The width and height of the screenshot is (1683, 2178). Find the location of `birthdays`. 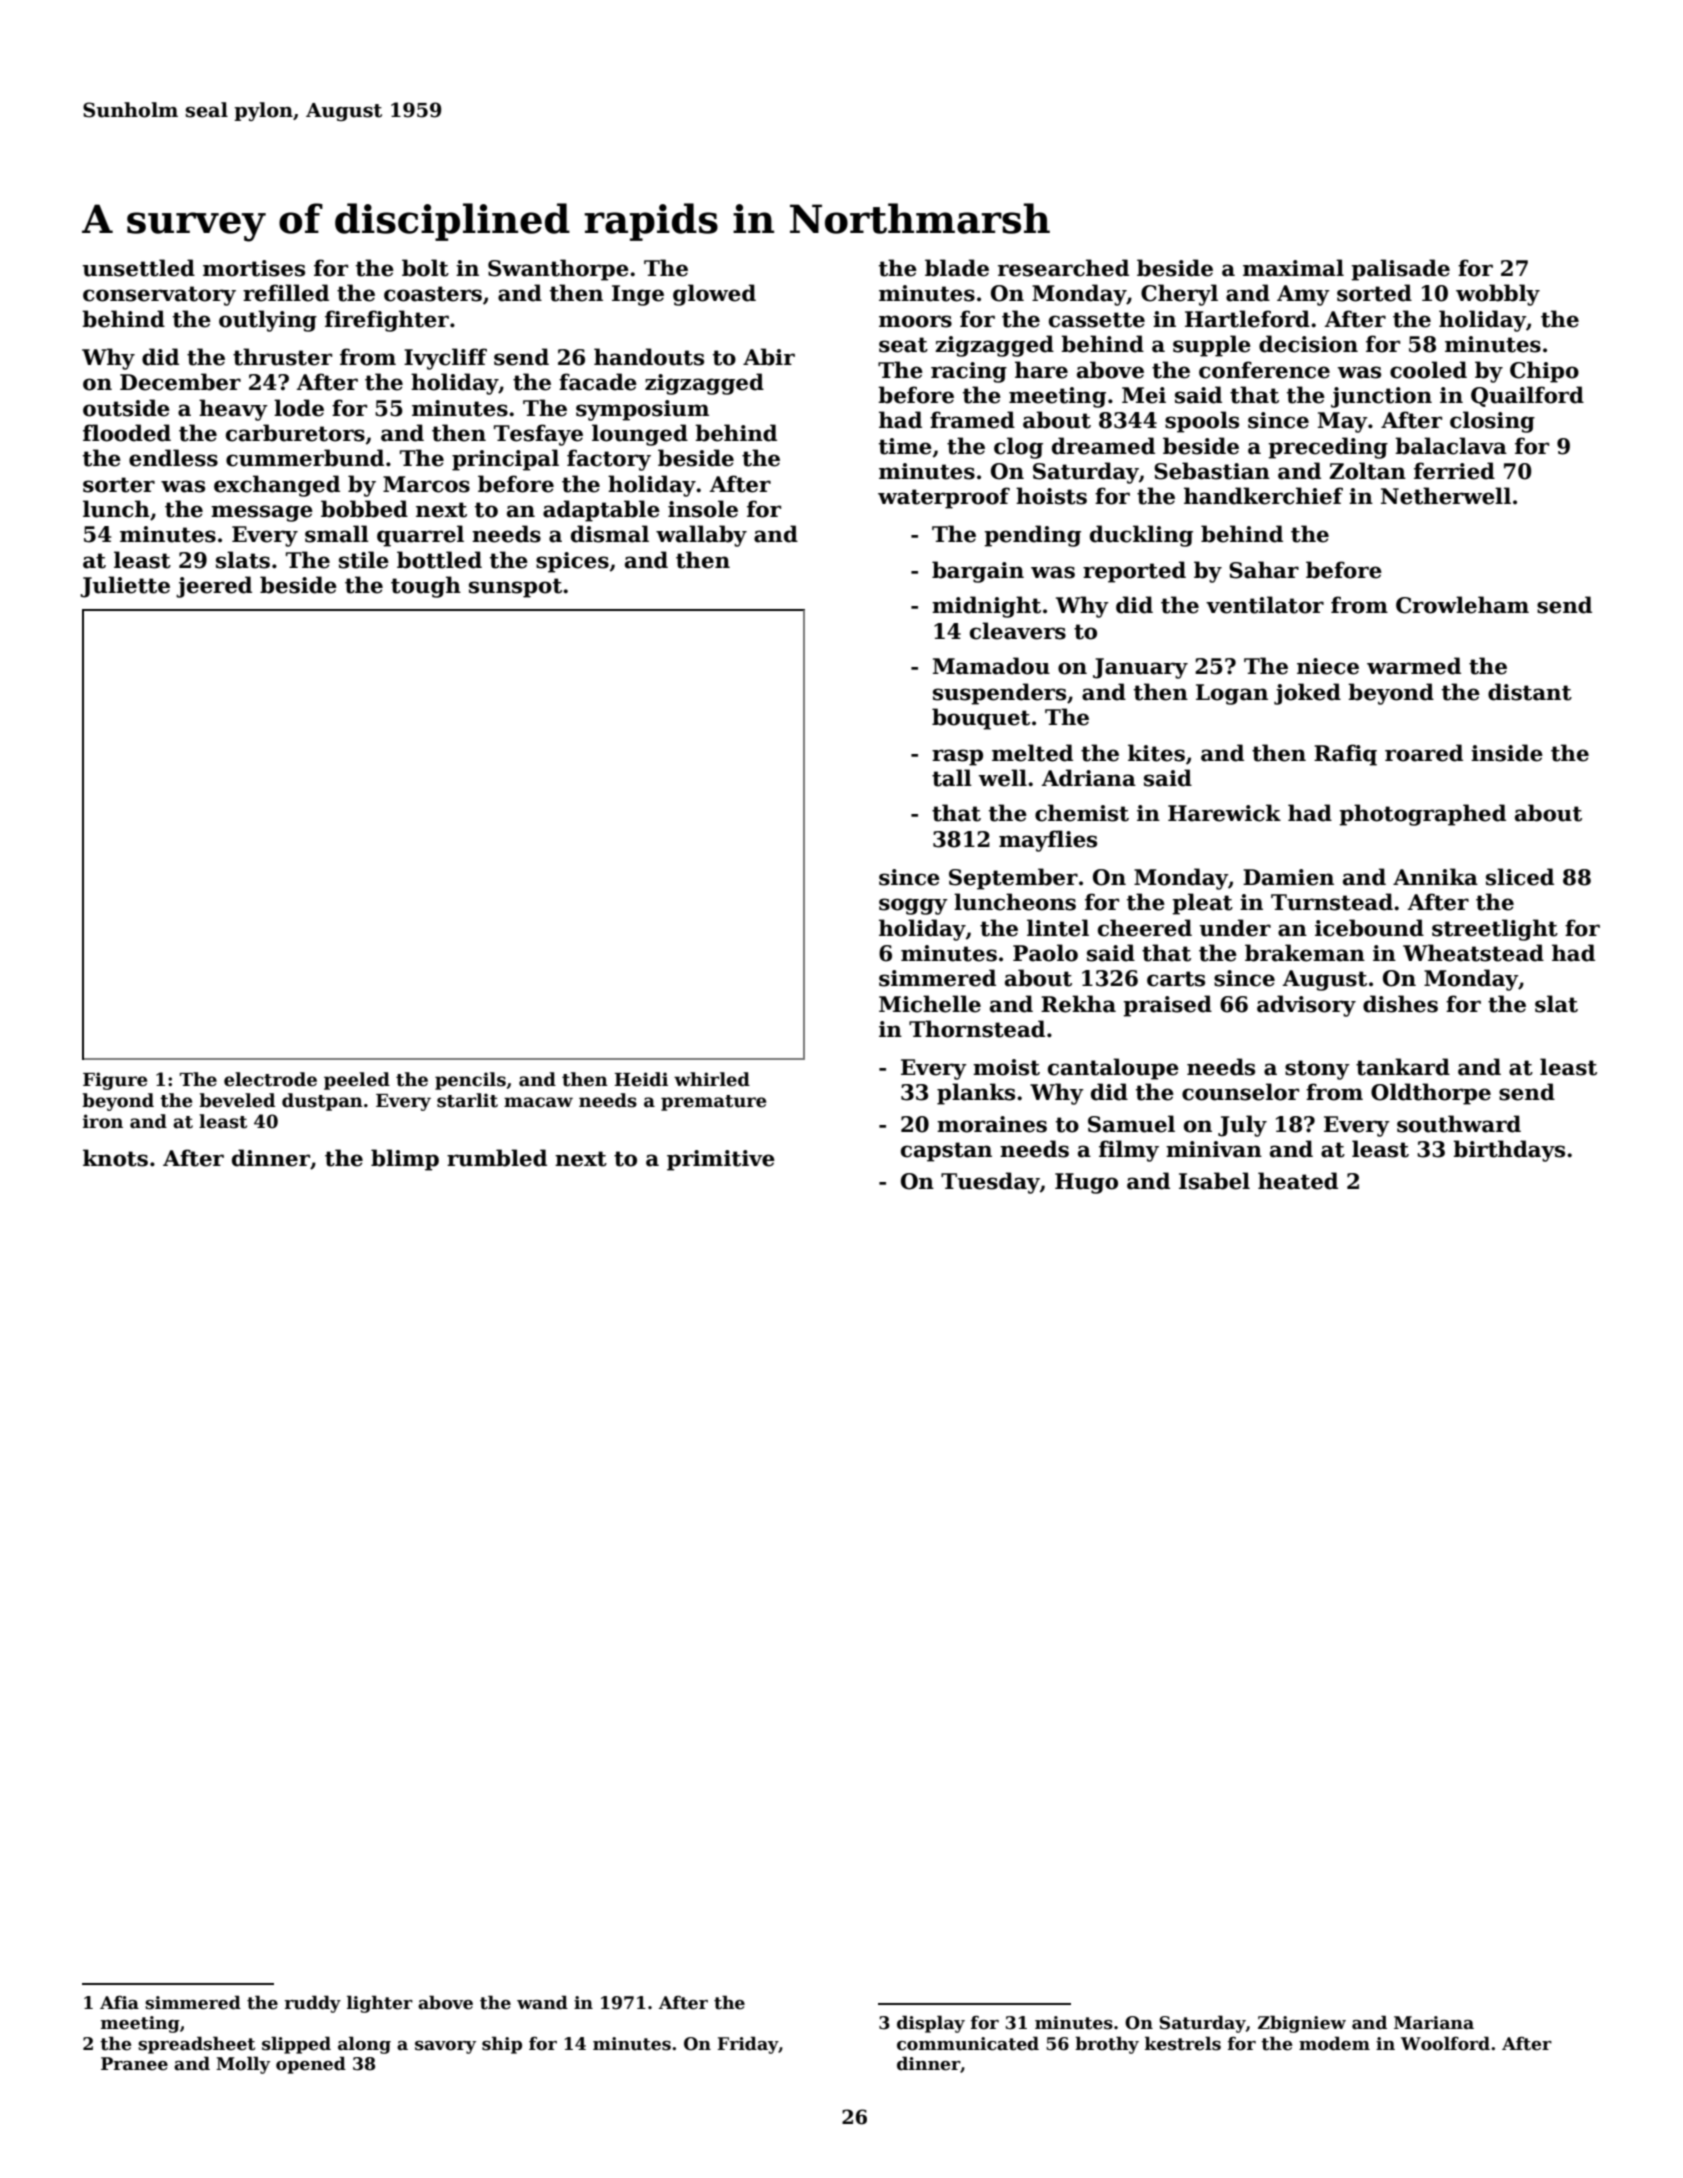

birthdays is located at coordinates (1509, 1151).
